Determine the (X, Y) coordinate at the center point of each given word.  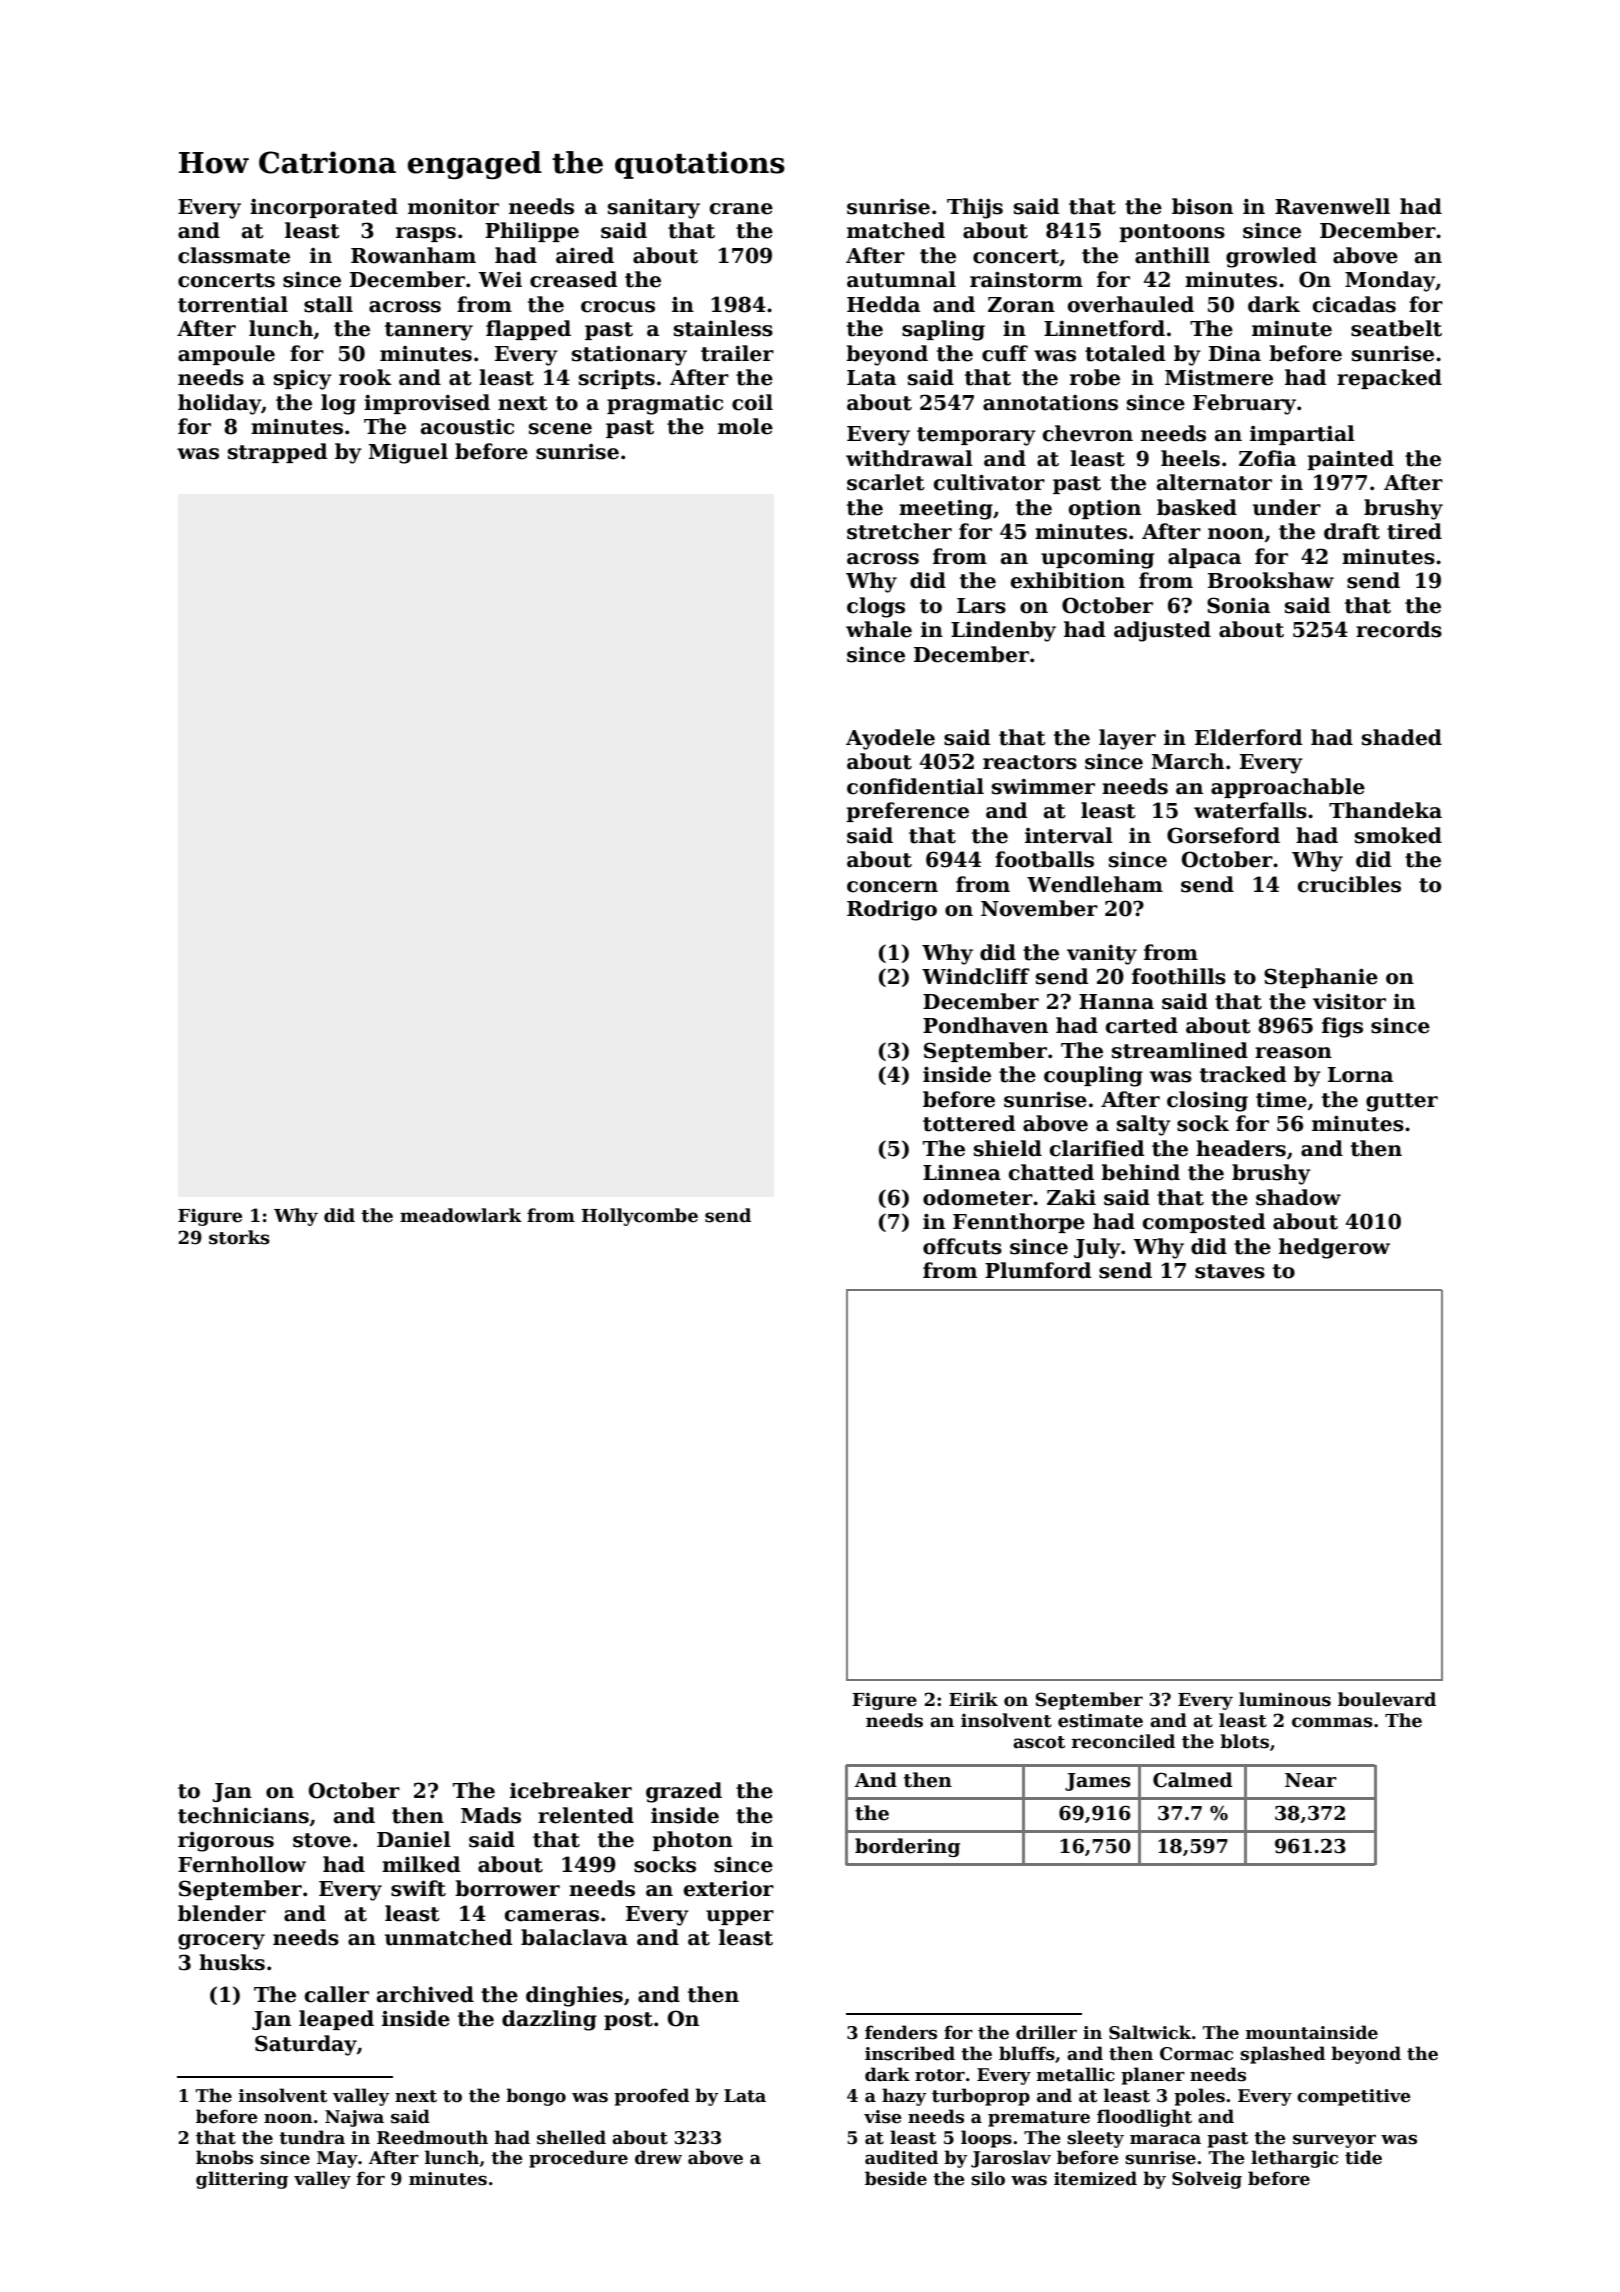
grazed (684, 1792)
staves (1230, 1271)
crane (741, 209)
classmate (234, 255)
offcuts (962, 1246)
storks (239, 1237)
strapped (277, 453)
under (1287, 507)
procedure (578, 2159)
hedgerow (1334, 1248)
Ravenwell (1332, 206)
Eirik (973, 1699)
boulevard (1387, 1699)
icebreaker (571, 1790)
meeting (946, 509)
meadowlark (461, 1215)
